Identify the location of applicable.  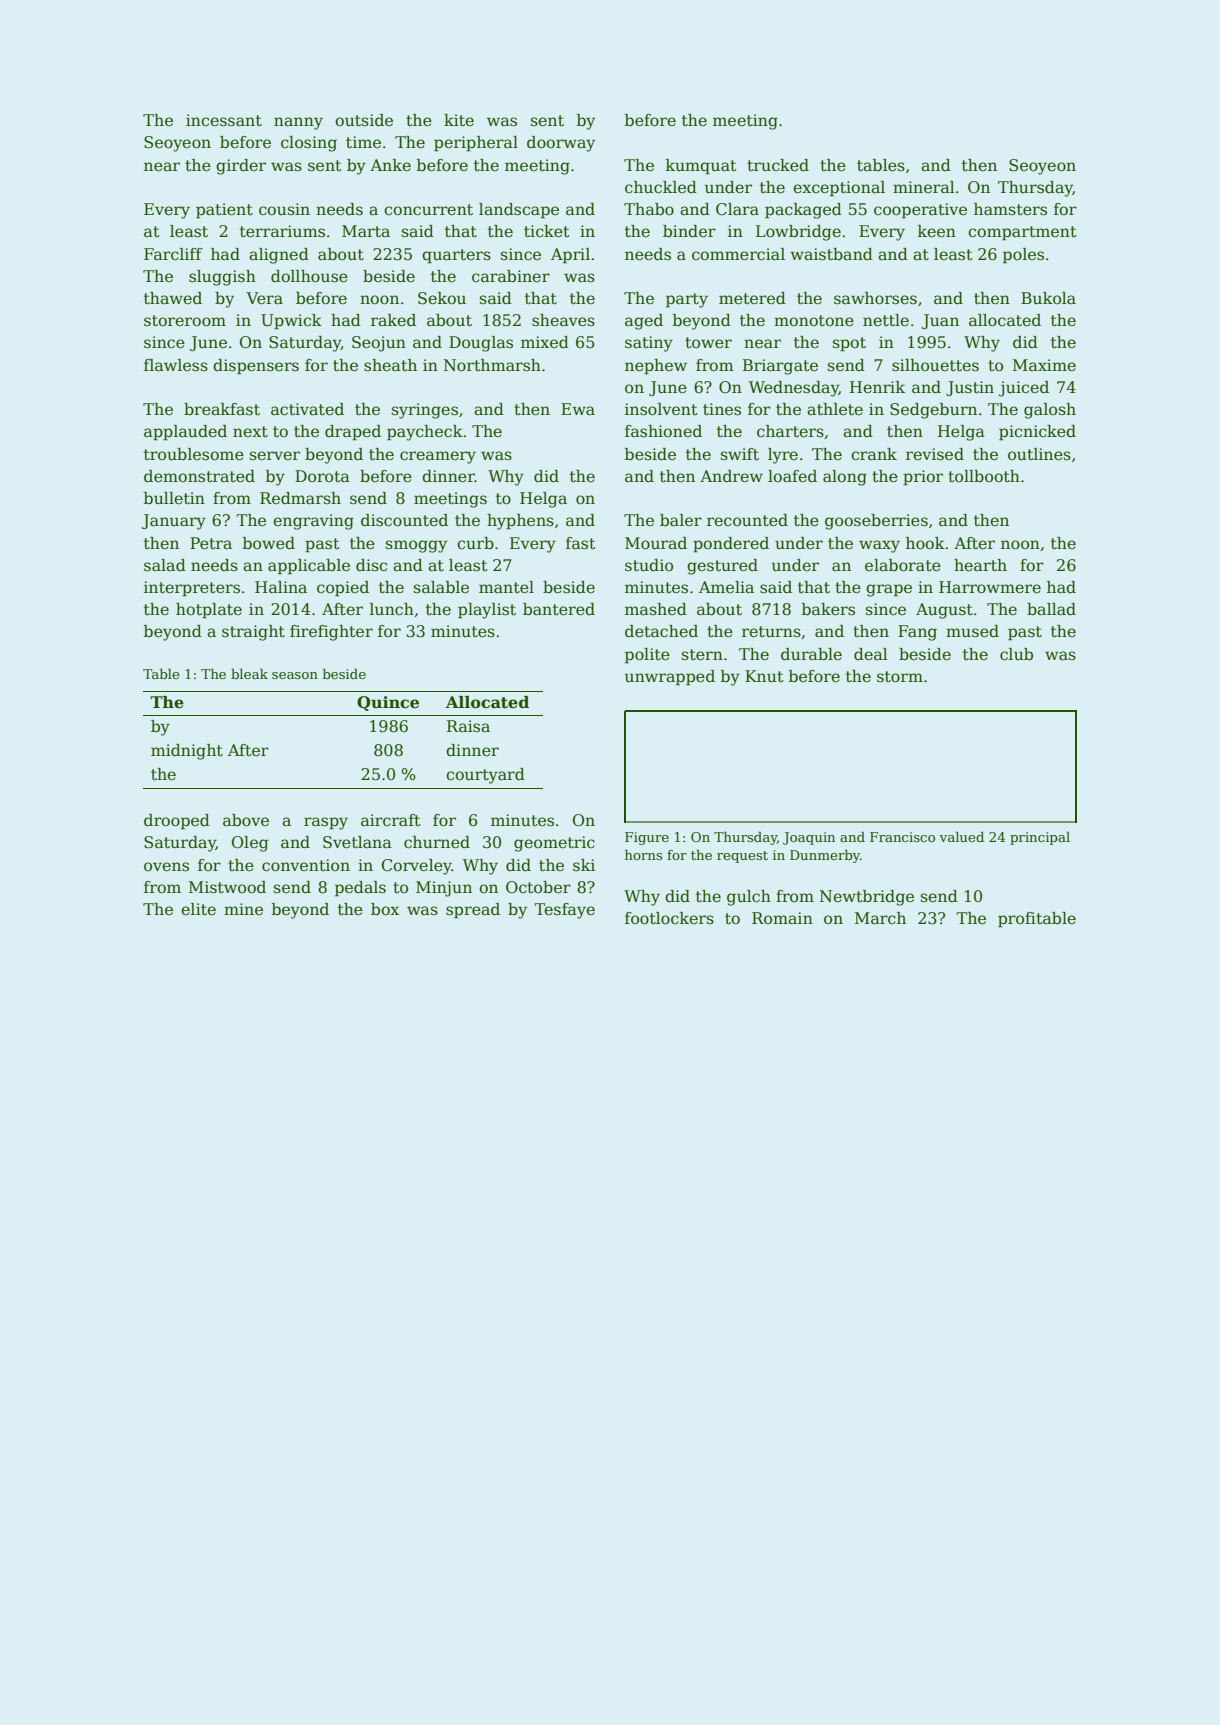
(309, 567).
